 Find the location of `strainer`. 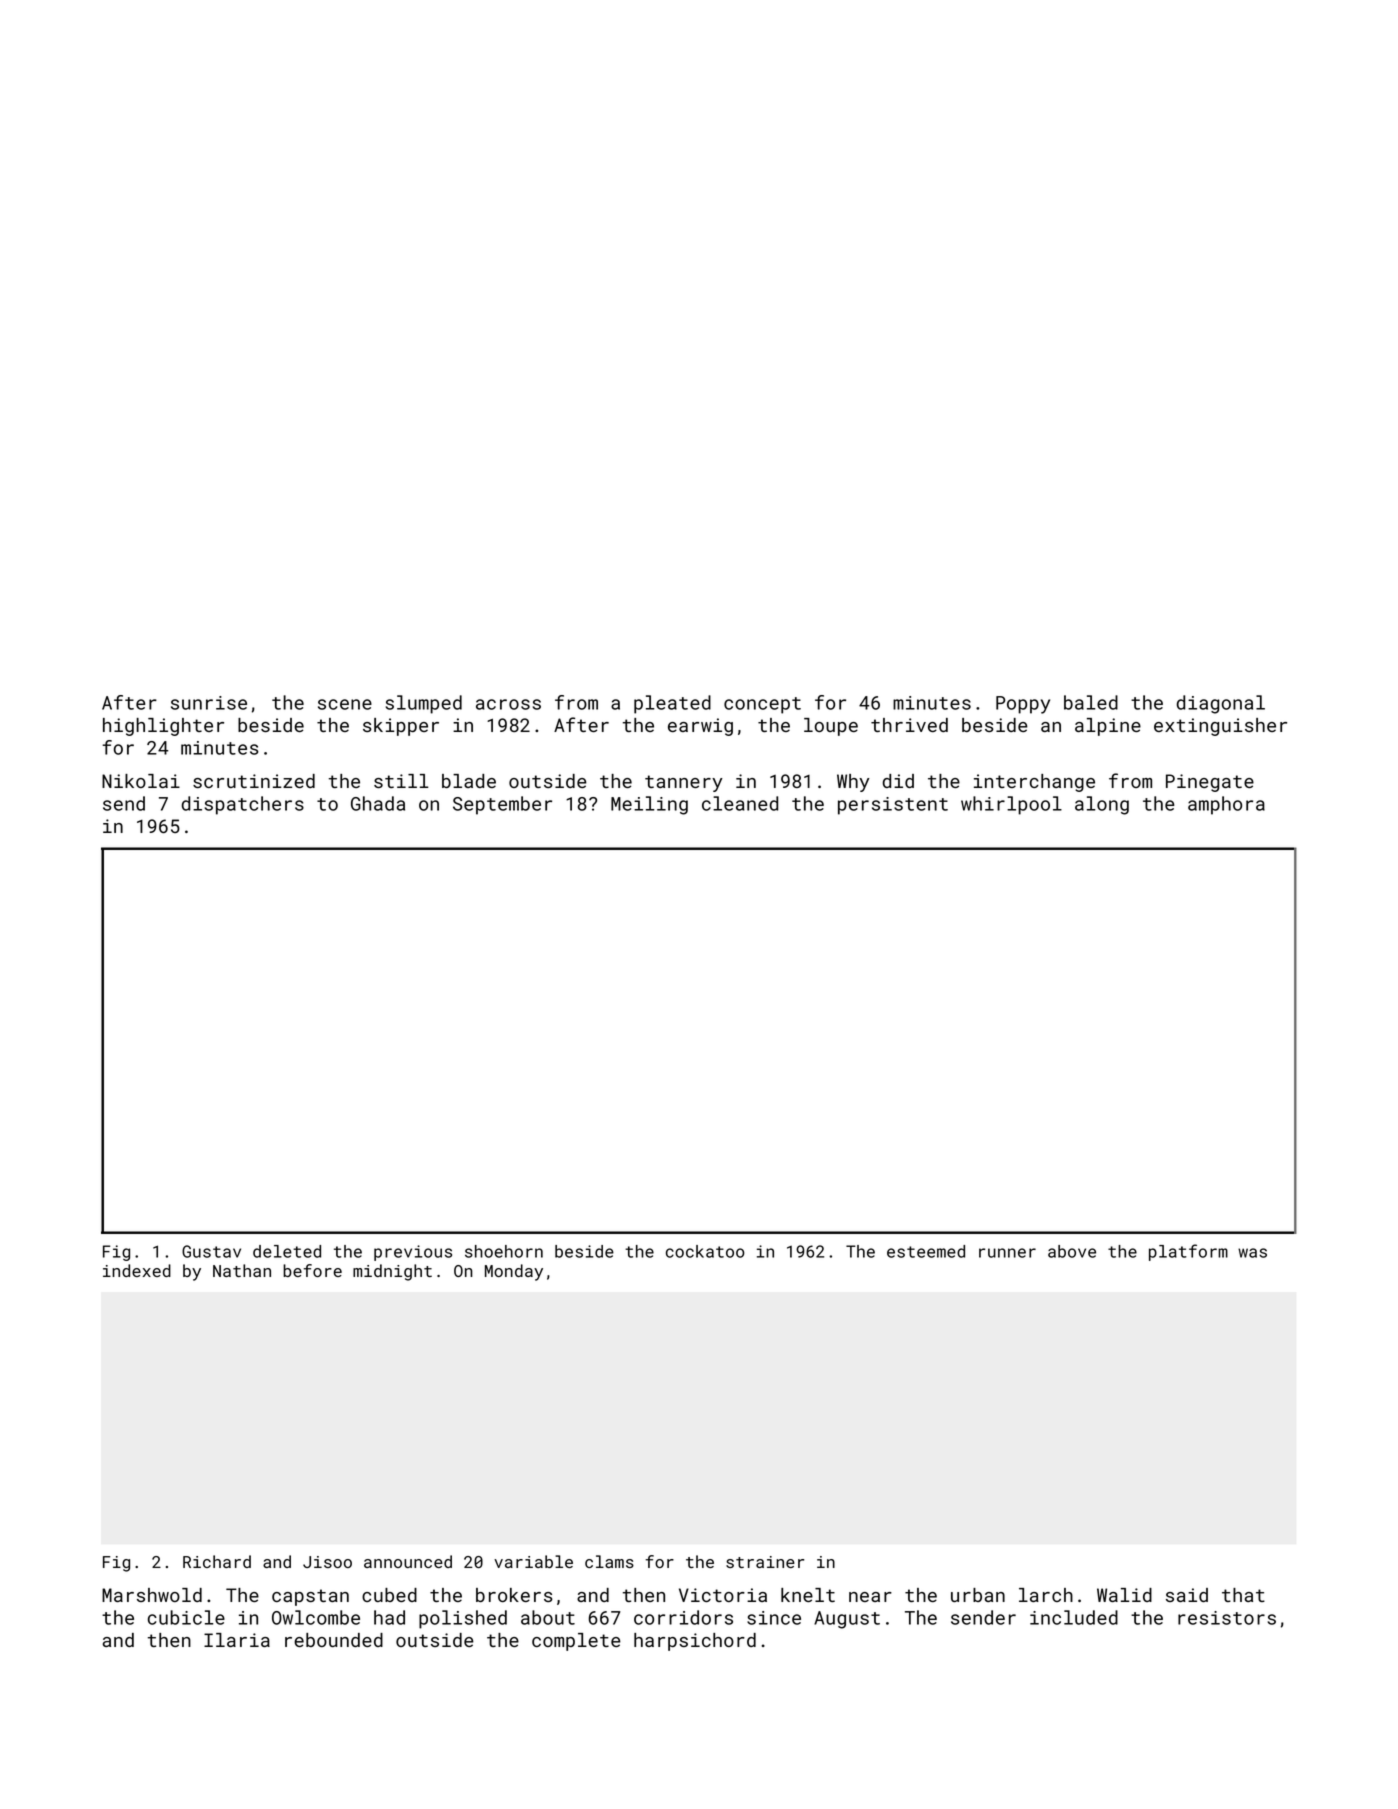

strainer is located at coordinates (765, 1562).
